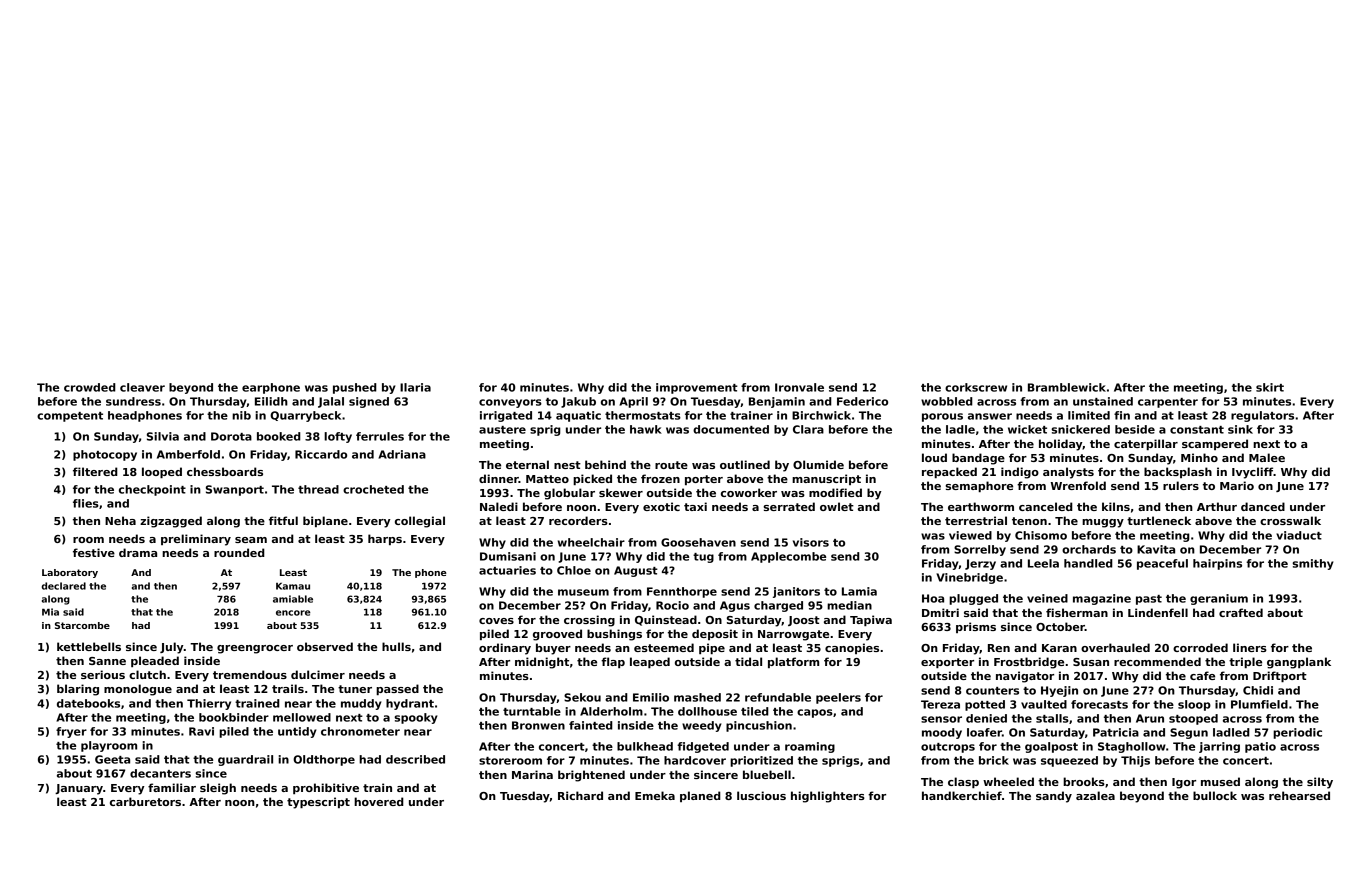  I want to click on collegial, so click(420, 522).
